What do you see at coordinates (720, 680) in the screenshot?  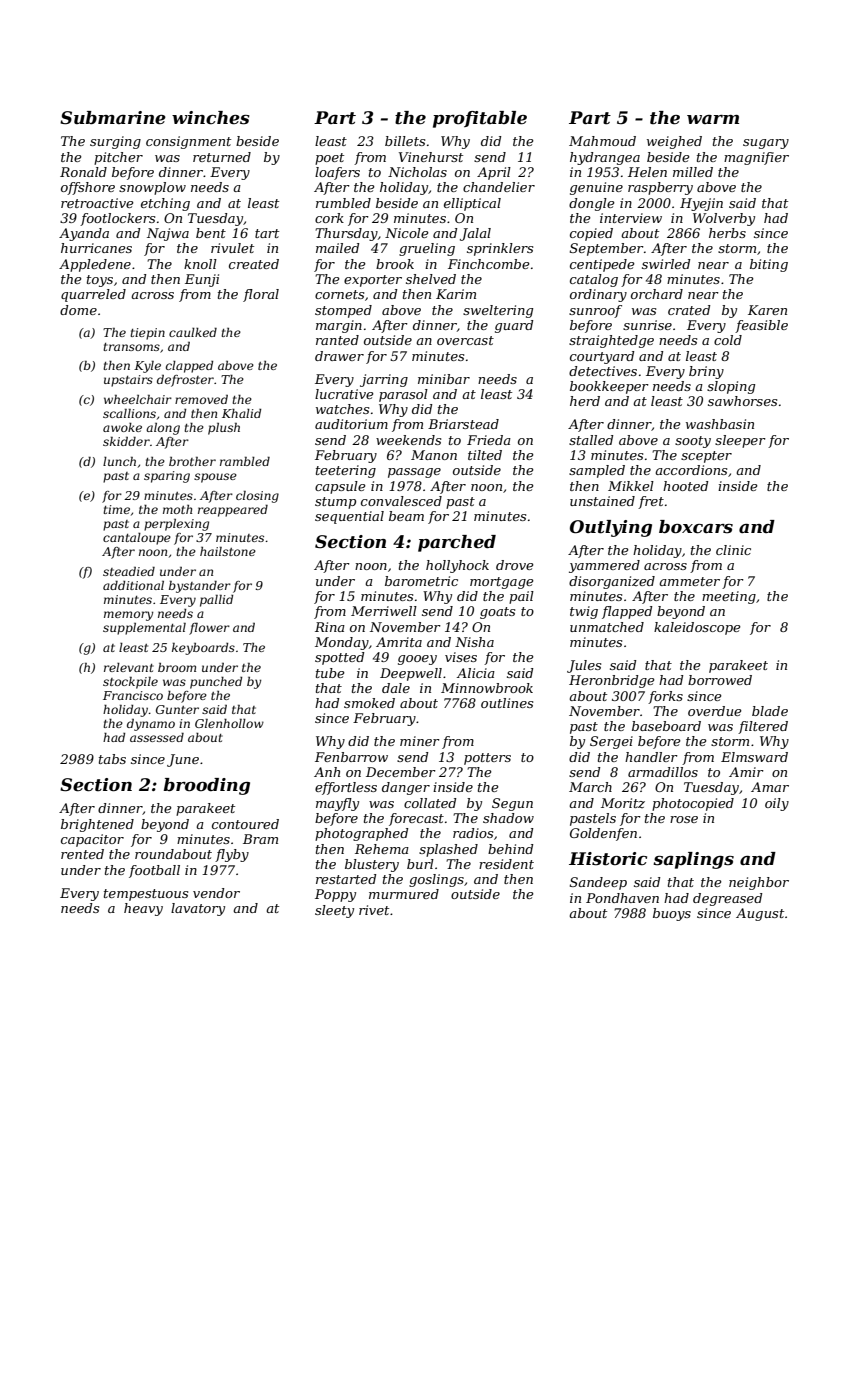 I see `borrowed` at bounding box center [720, 680].
